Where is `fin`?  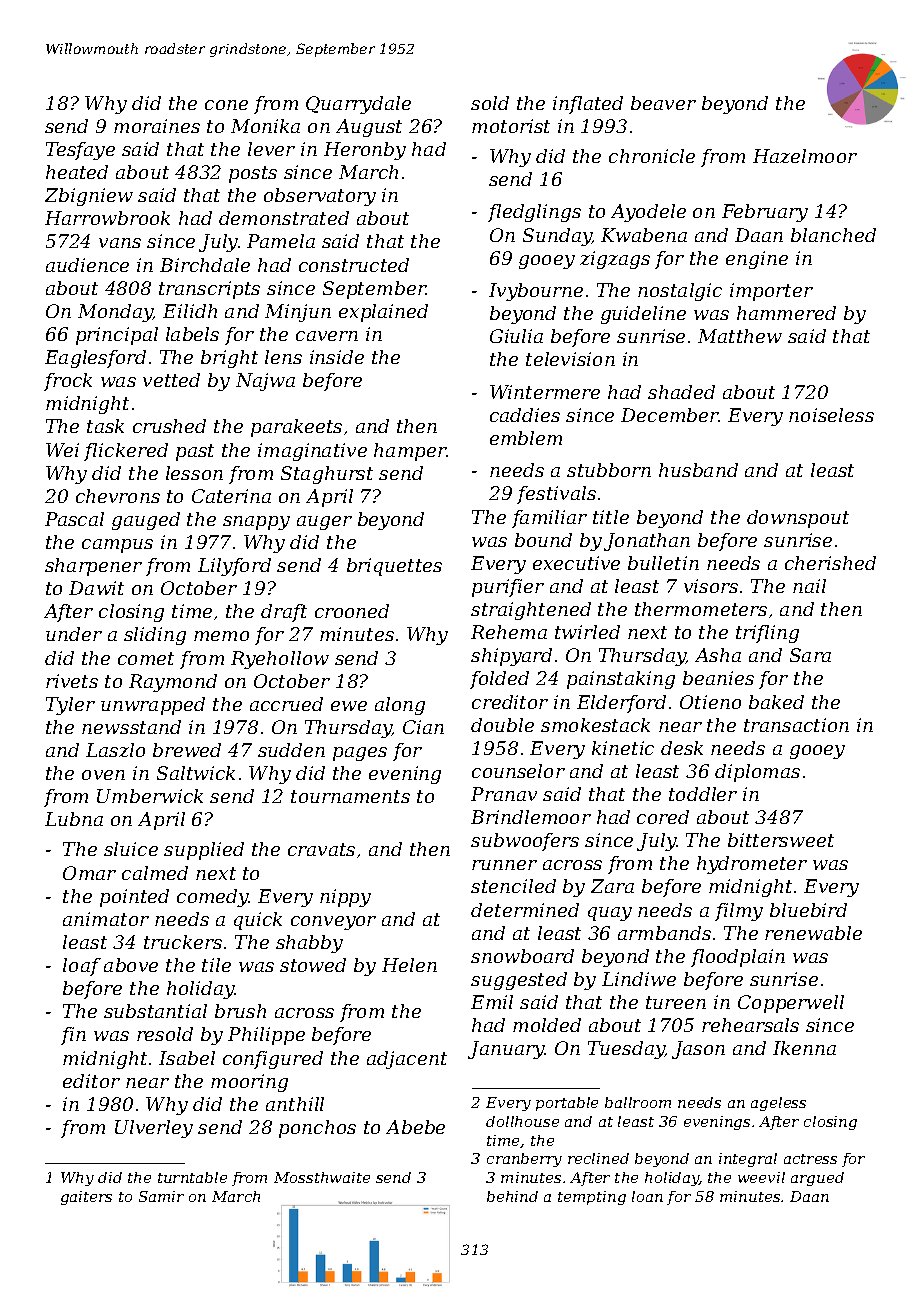
fin is located at coordinates (73, 1036).
